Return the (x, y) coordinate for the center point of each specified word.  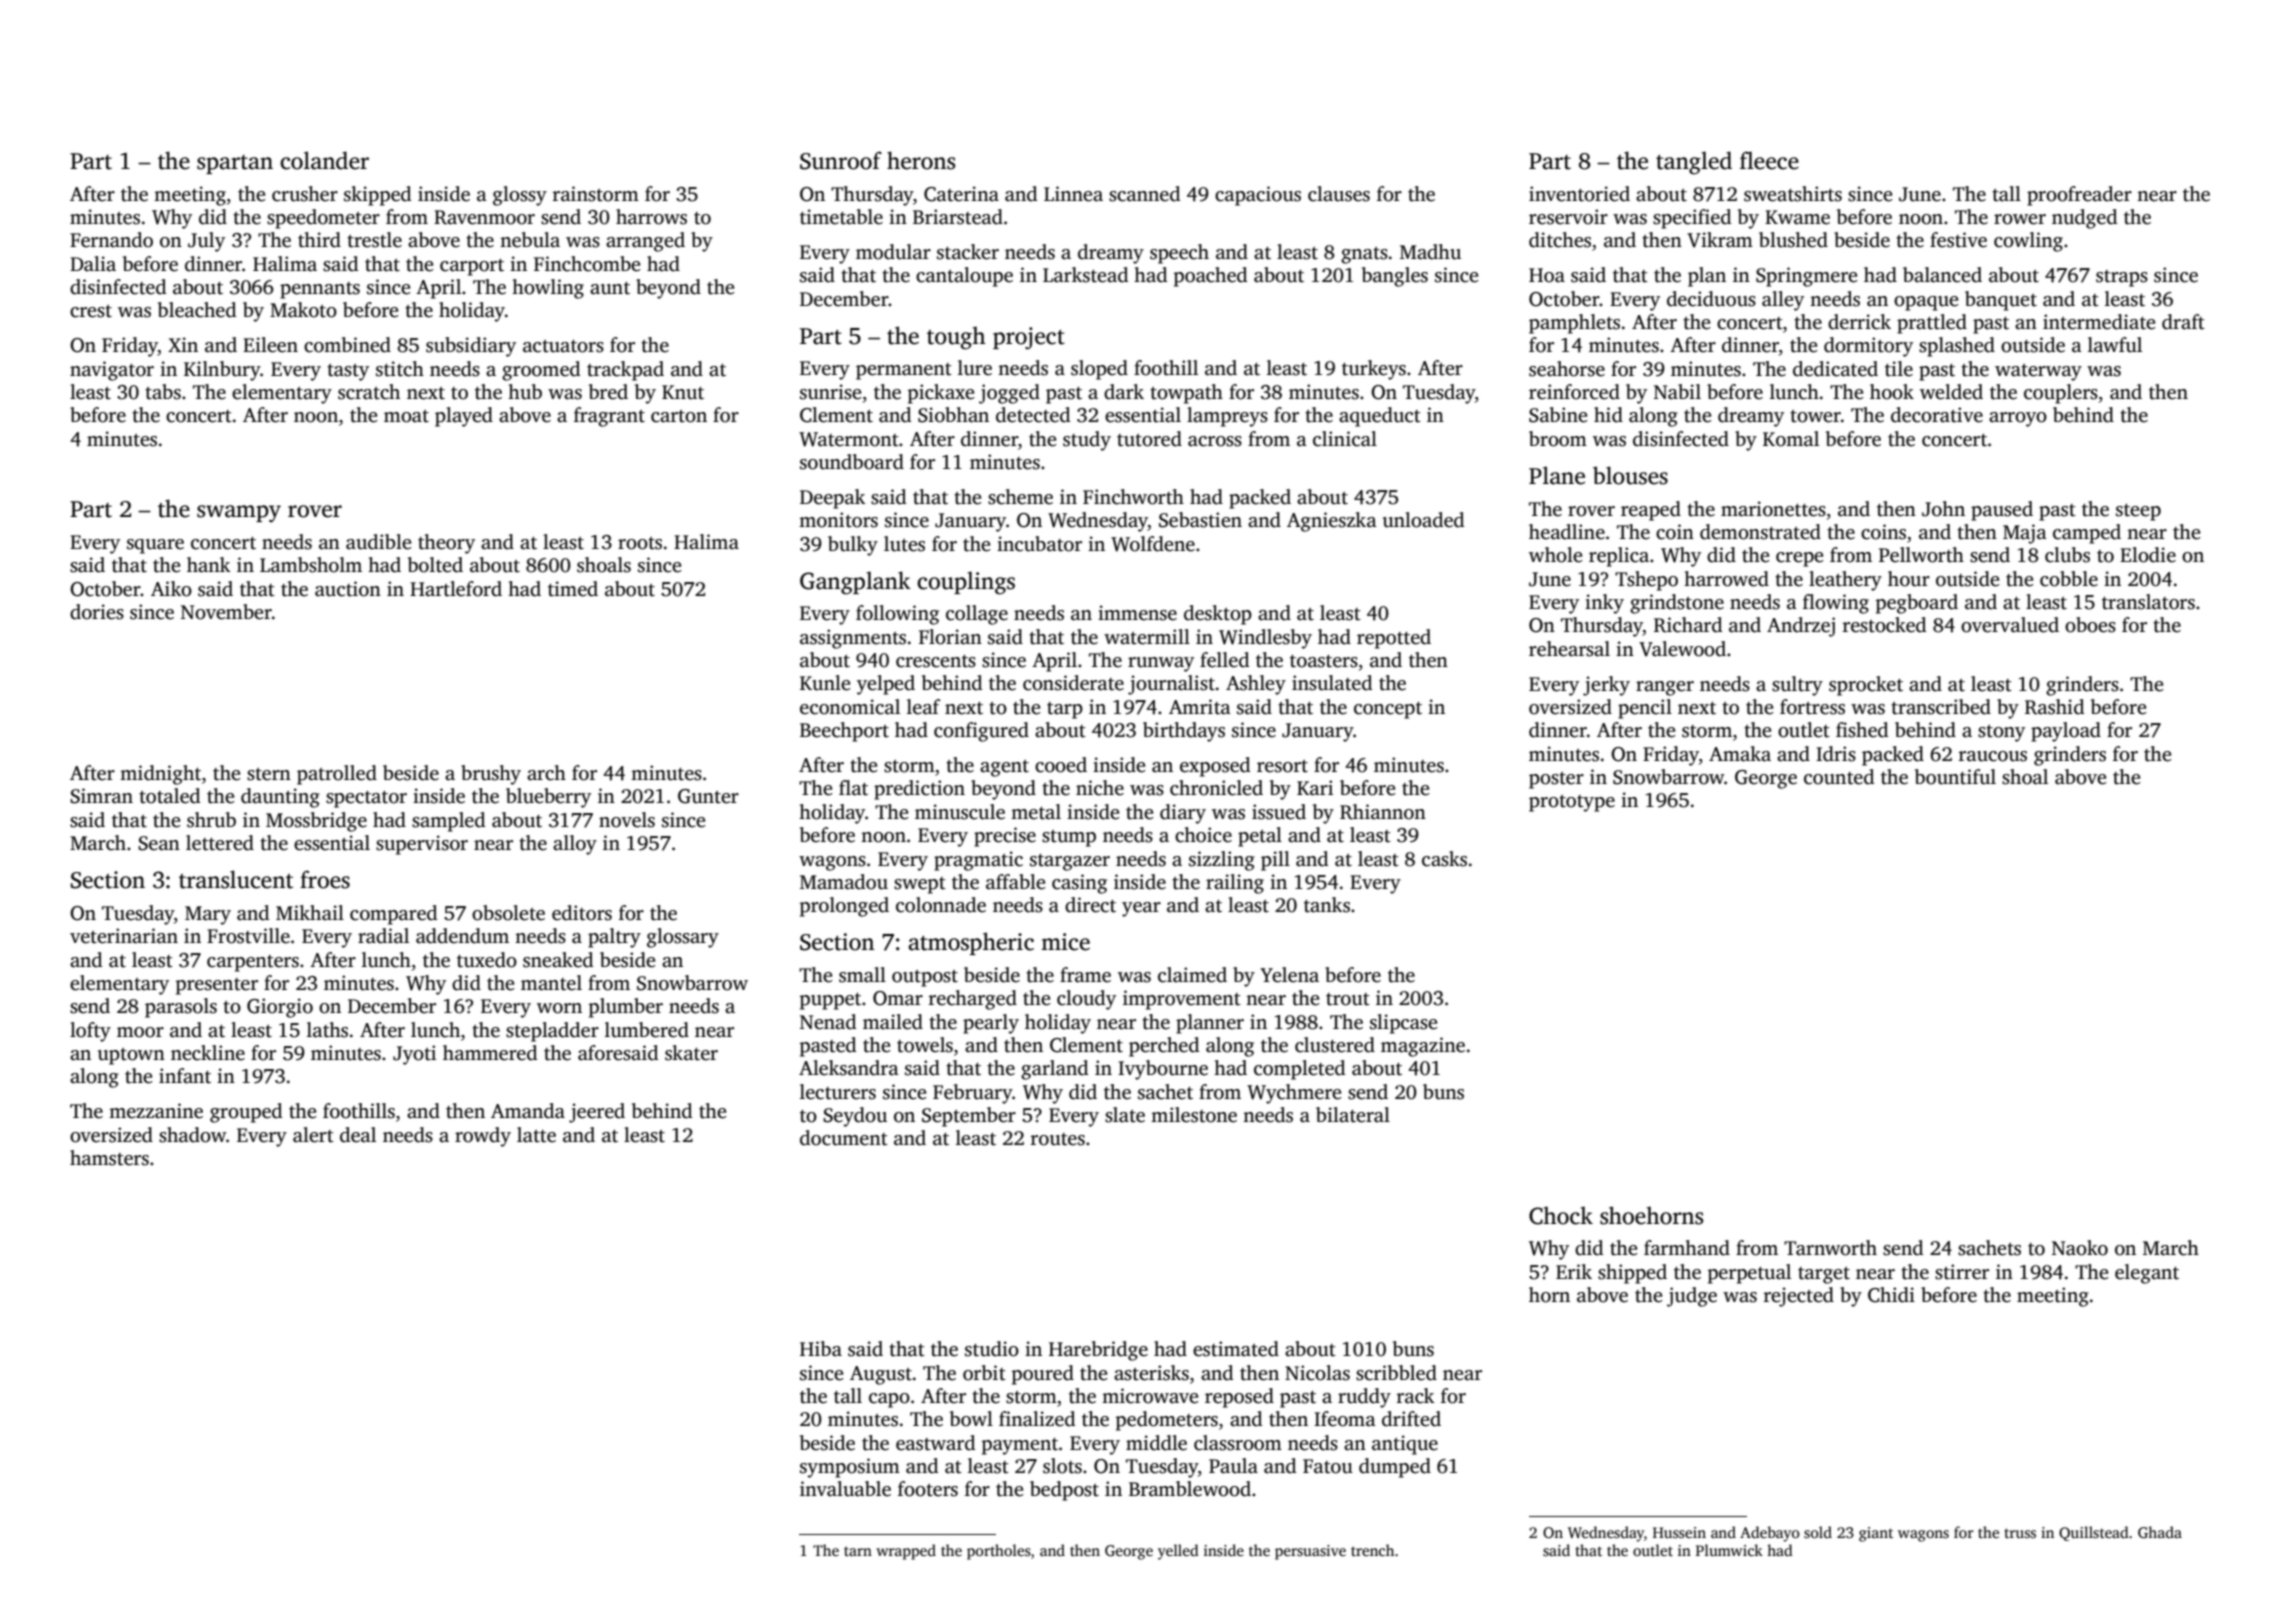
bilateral (1353, 1115)
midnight (160, 775)
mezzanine (156, 1111)
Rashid (2054, 707)
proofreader (2079, 196)
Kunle (825, 683)
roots (640, 543)
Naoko (2080, 1248)
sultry (1797, 686)
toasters (1324, 661)
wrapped (906, 1552)
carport (472, 267)
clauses (1339, 194)
